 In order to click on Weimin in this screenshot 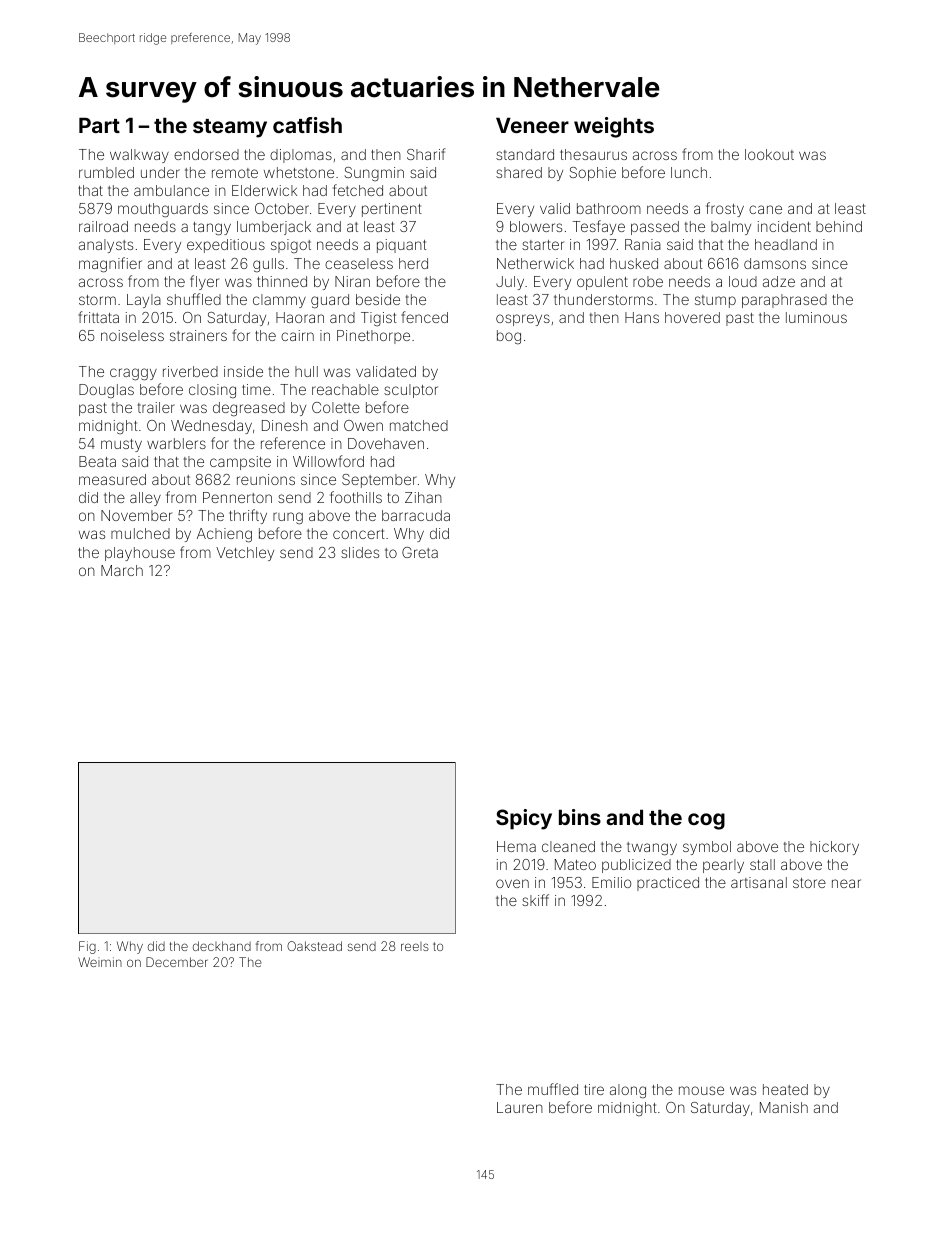, I will do `click(100, 962)`.
